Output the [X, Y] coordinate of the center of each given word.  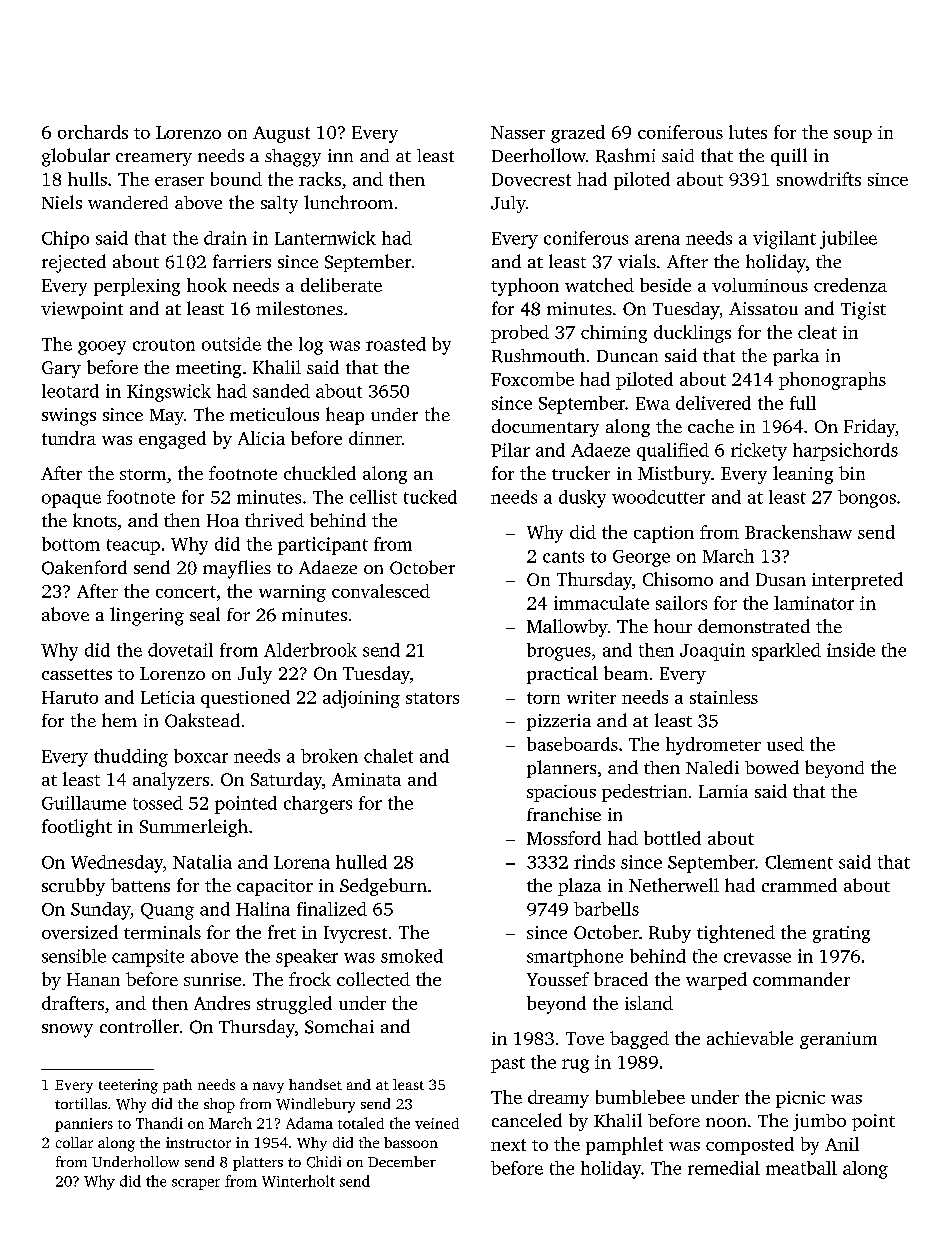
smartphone [575, 958]
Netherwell [674, 885]
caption [664, 534]
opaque [71, 501]
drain [225, 238]
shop [219, 1105]
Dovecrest [531, 179]
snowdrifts [819, 179]
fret [282, 932]
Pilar [510, 450]
